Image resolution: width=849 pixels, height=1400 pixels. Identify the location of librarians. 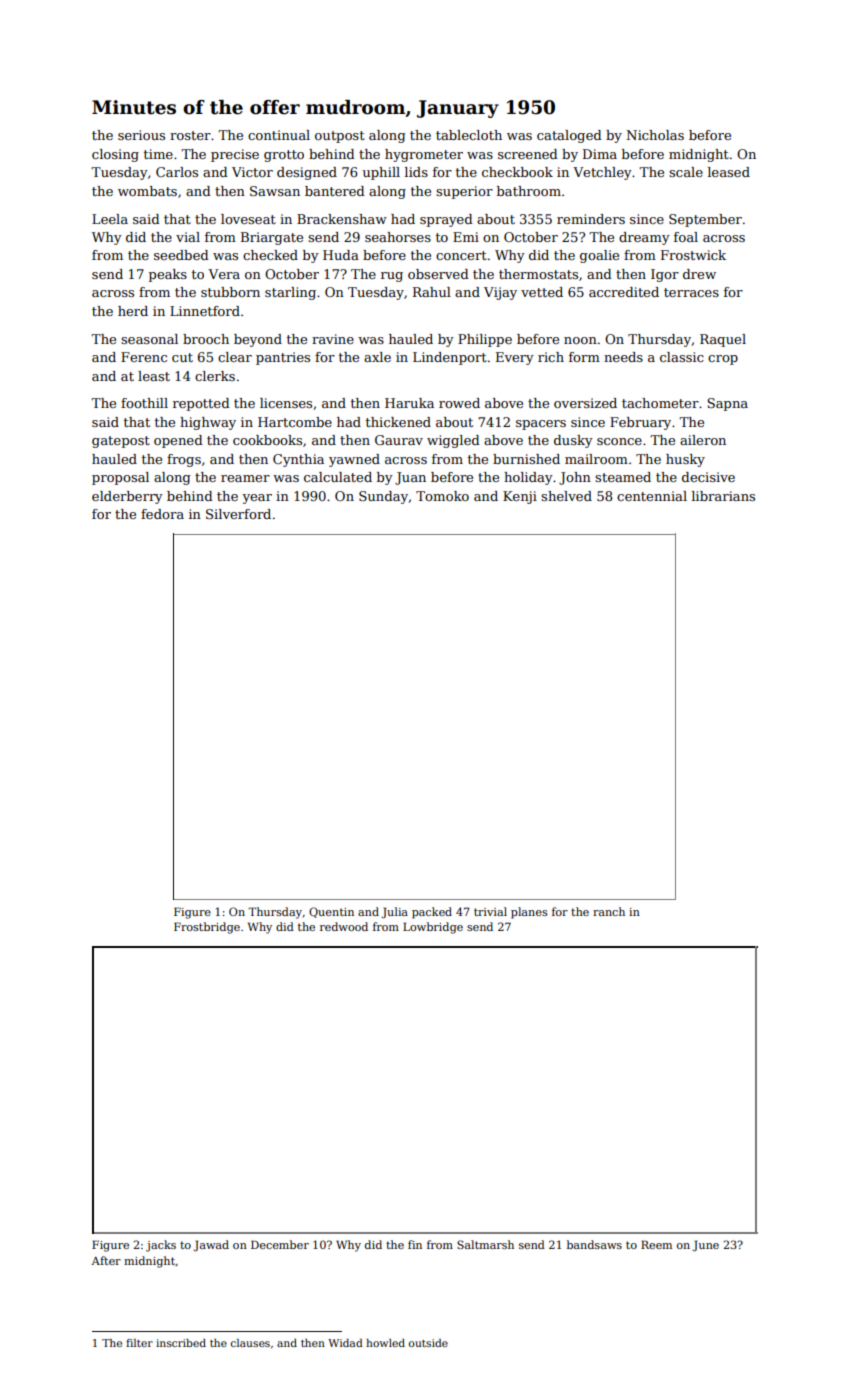
(723, 496).
